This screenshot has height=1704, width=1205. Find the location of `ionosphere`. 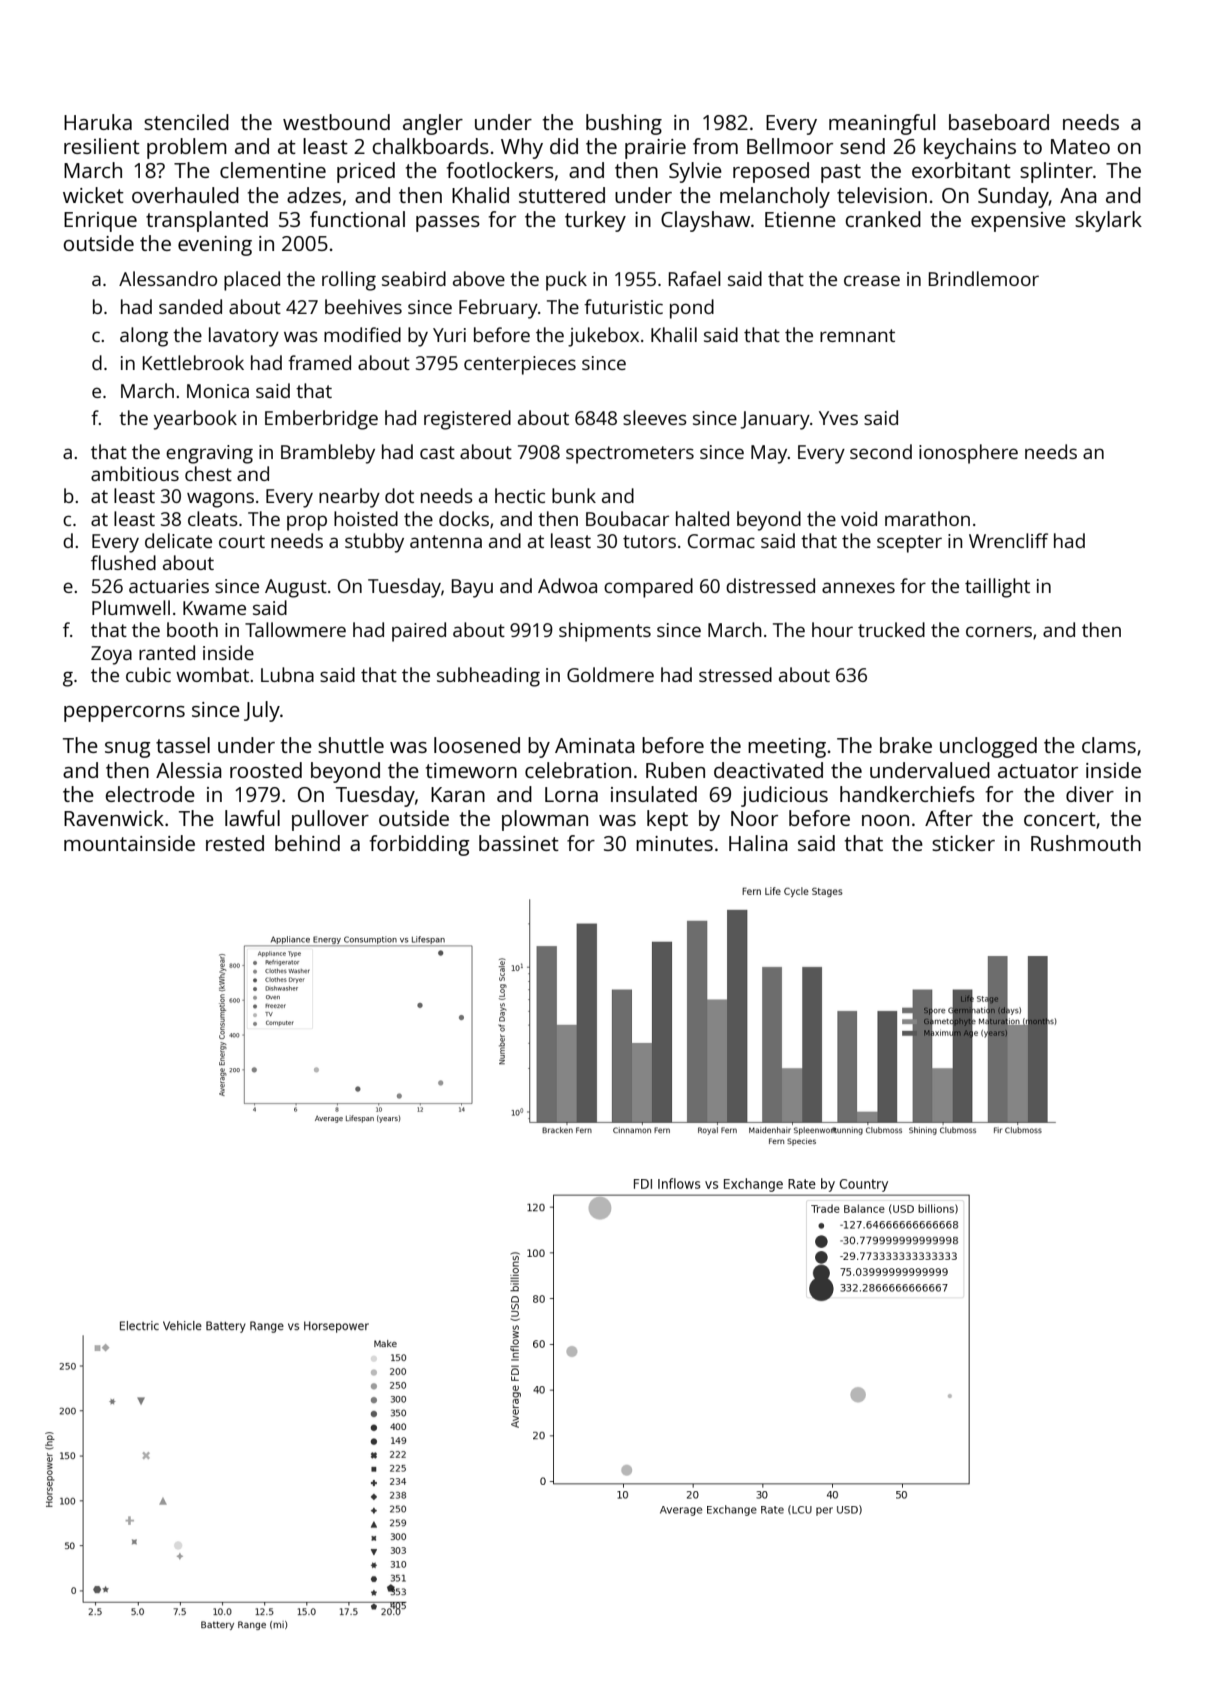

ionosphere is located at coordinates (968, 454).
